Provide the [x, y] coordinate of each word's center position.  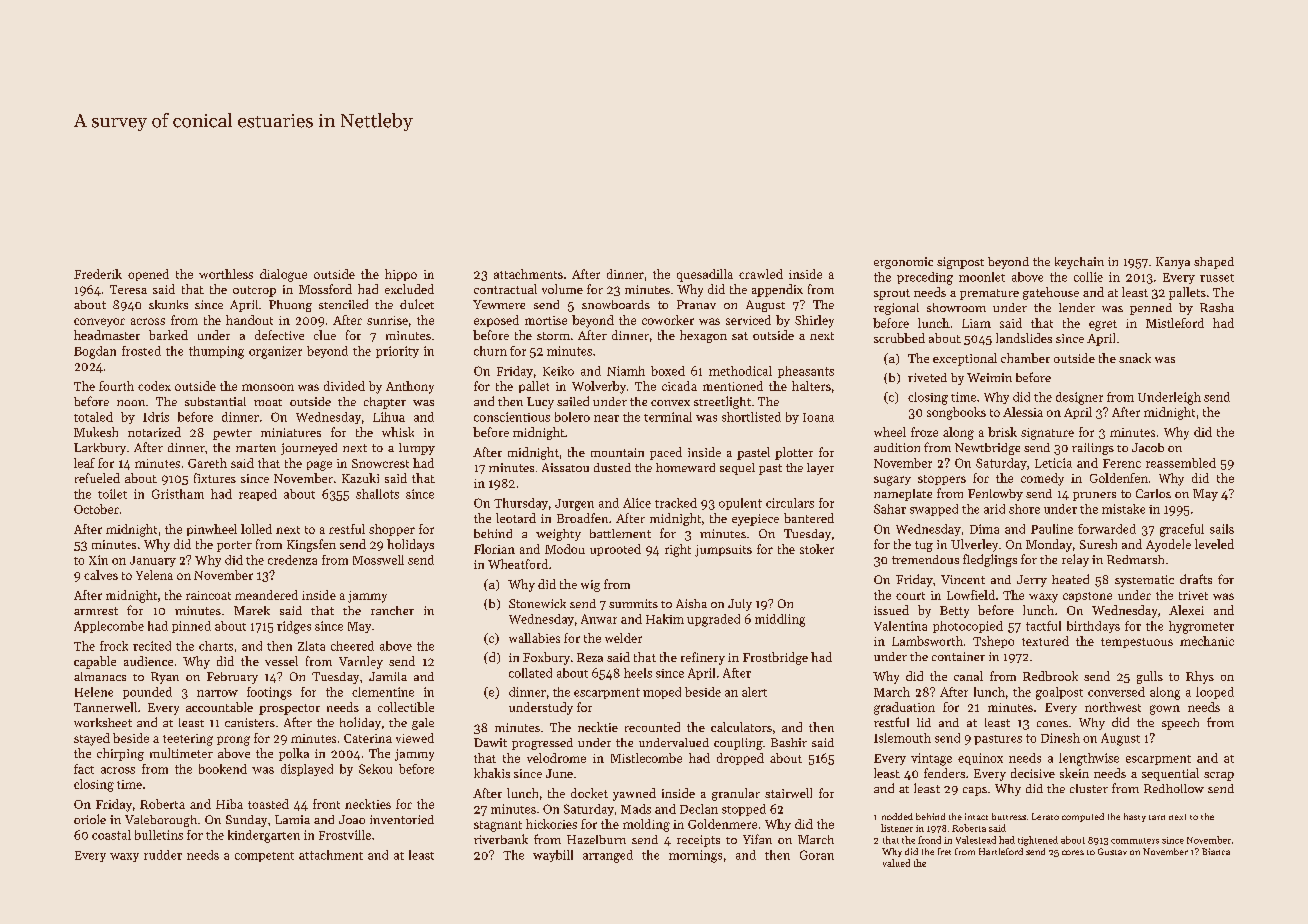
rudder [163, 855]
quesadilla [705, 275]
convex [670, 403]
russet [1217, 278]
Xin [98, 560]
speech [1180, 724]
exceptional [965, 359]
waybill [553, 856]
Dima [984, 529]
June [559, 773]
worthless [226, 274]
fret [944, 851]
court [910, 596]
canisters [250, 722]
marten [256, 448]
